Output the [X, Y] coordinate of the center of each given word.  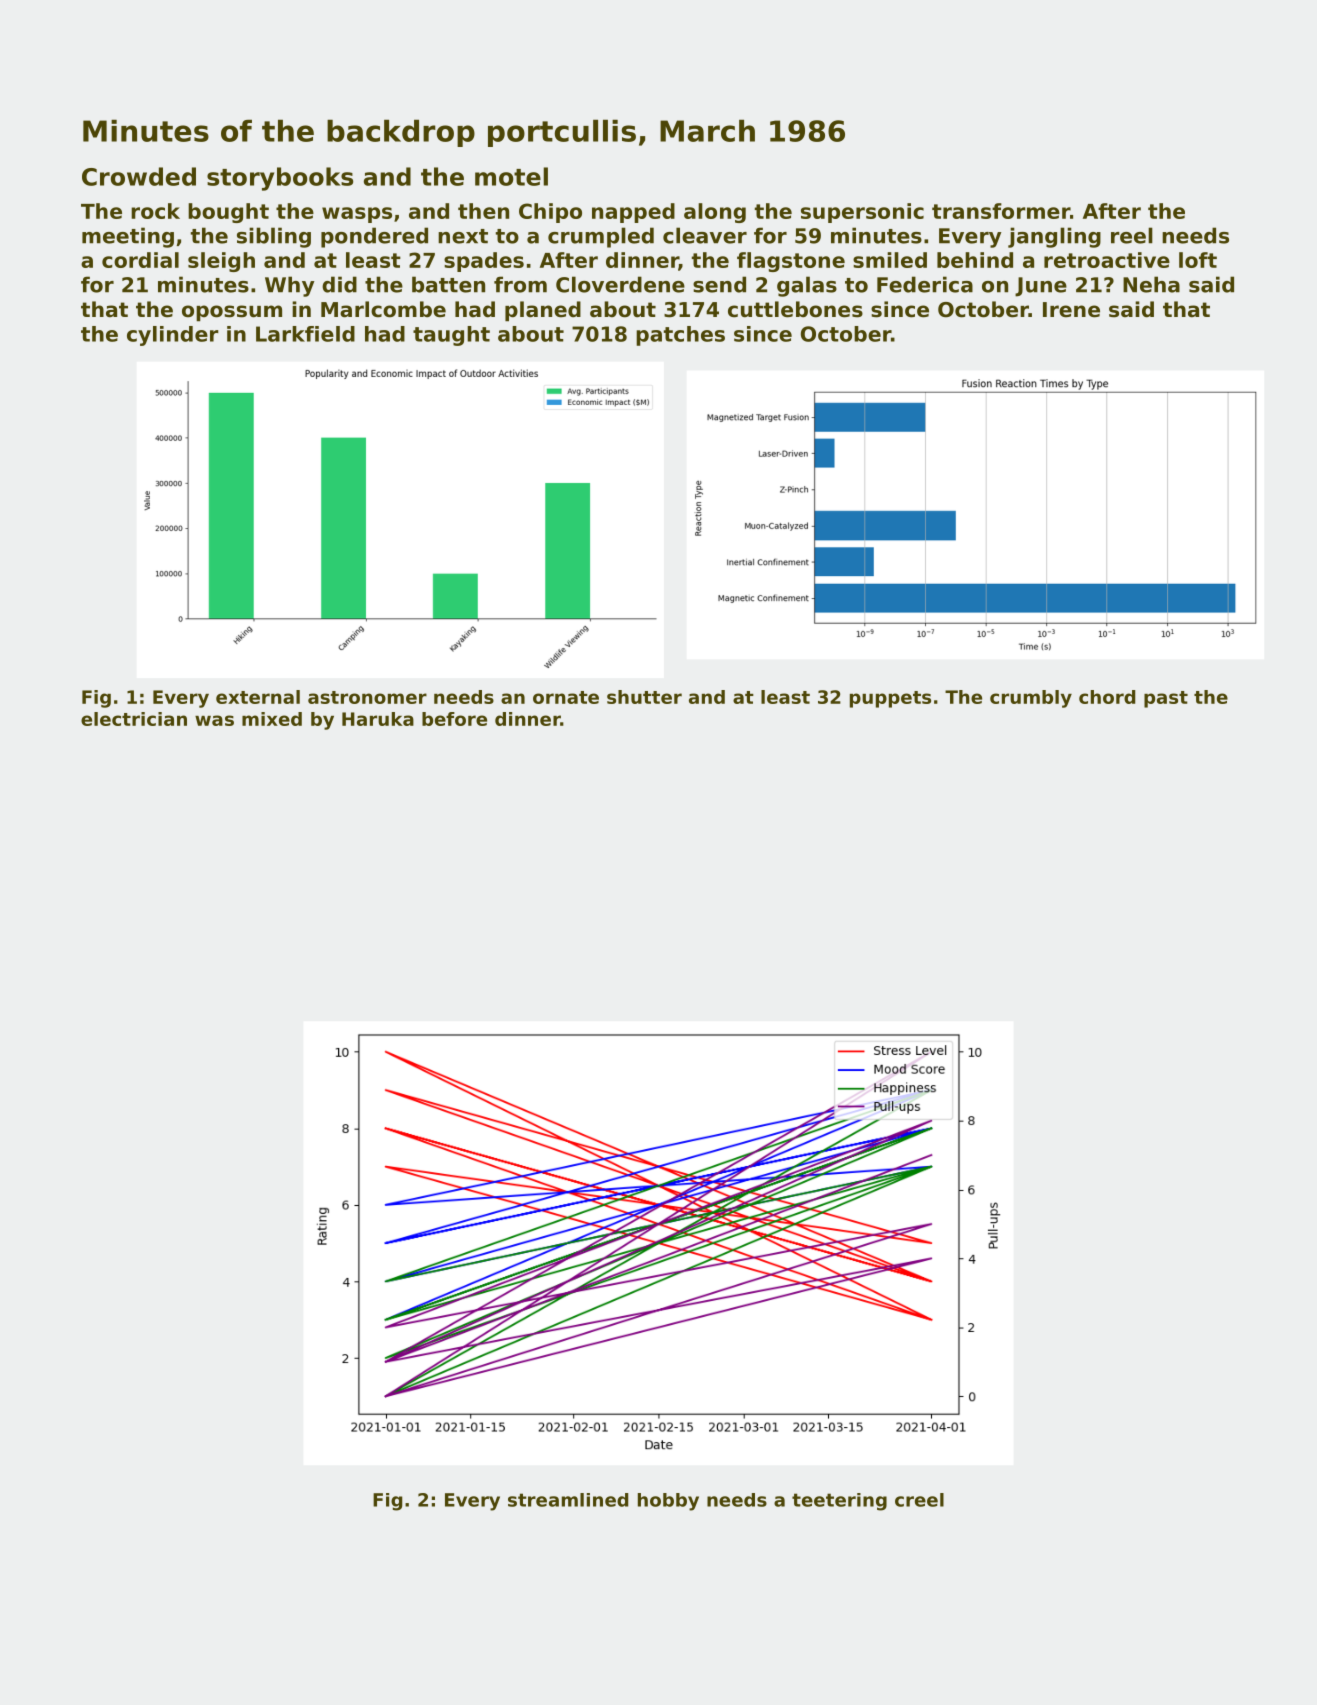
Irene [1071, 310]
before [454, 719]
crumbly [1031, 699]
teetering [839, 1502]
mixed [272, 719]
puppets [890, 699]
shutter [644, 697]
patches [680, 336]
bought [228, 213]
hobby [668, 1502]
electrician [134, 719]
